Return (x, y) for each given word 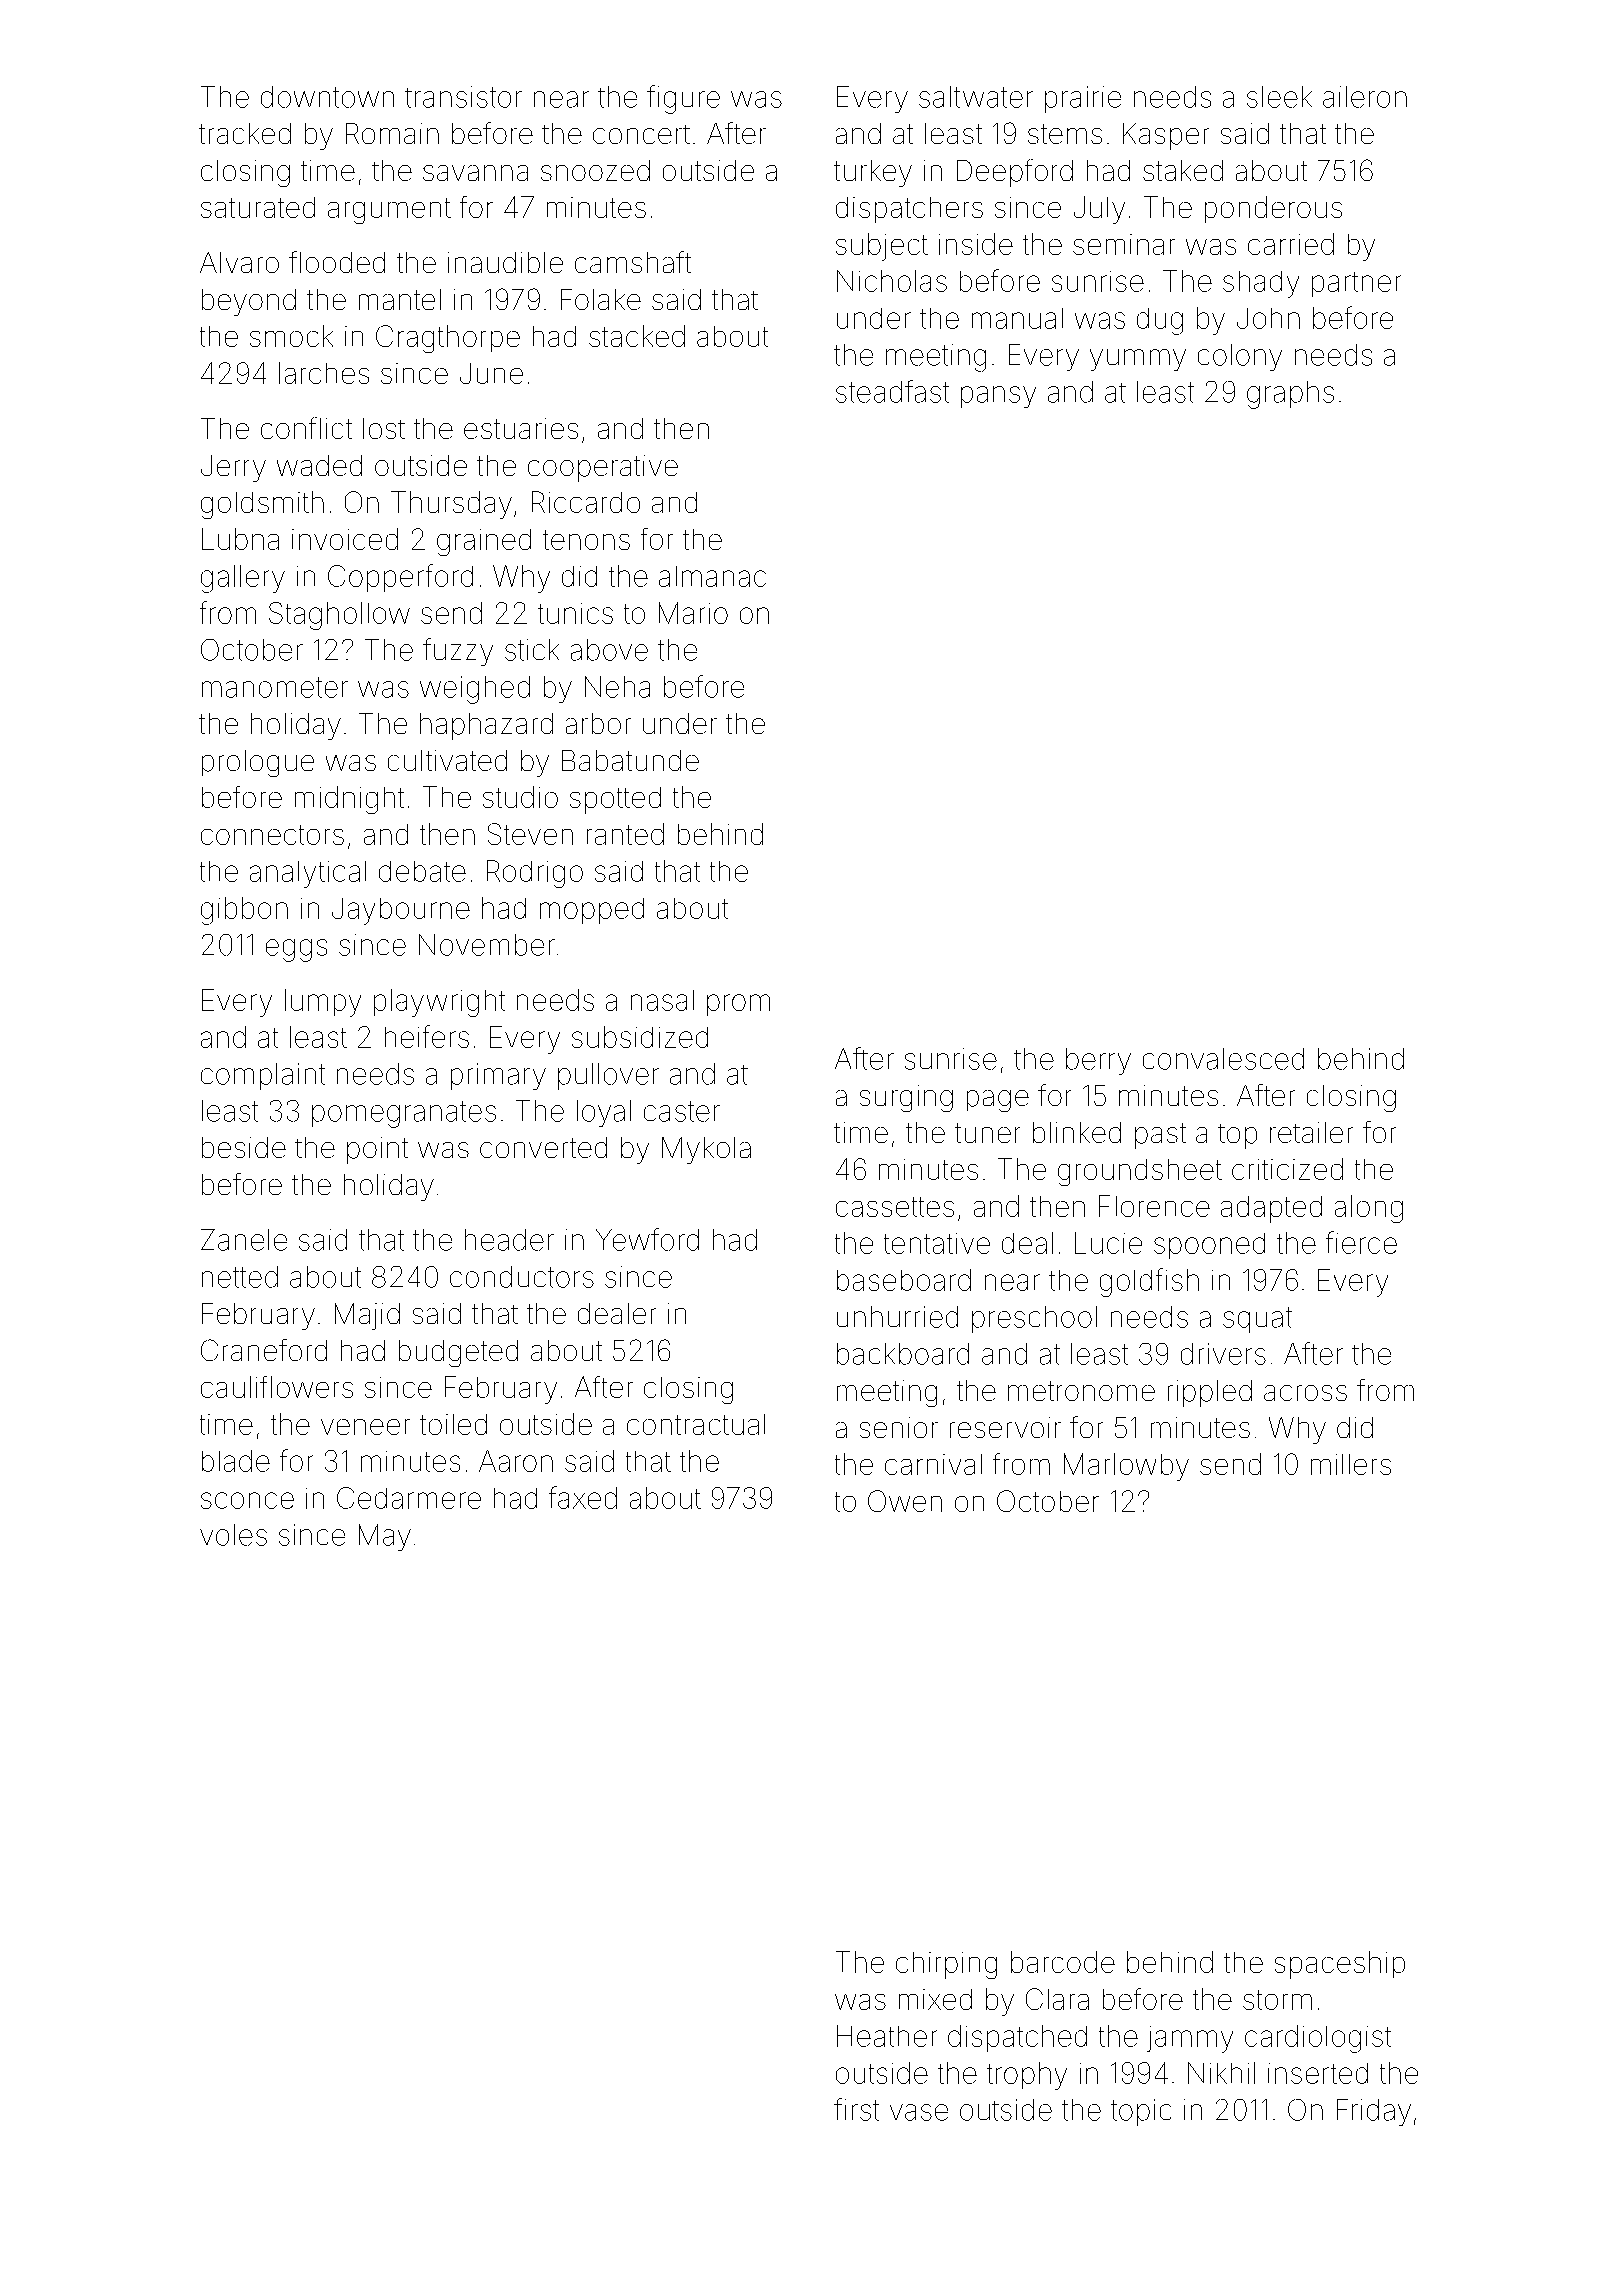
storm (1277, 2000)
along (1369, 1209)
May (385, 1537)
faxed (583, 1497)
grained (484, 542)
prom (738, 1005)
